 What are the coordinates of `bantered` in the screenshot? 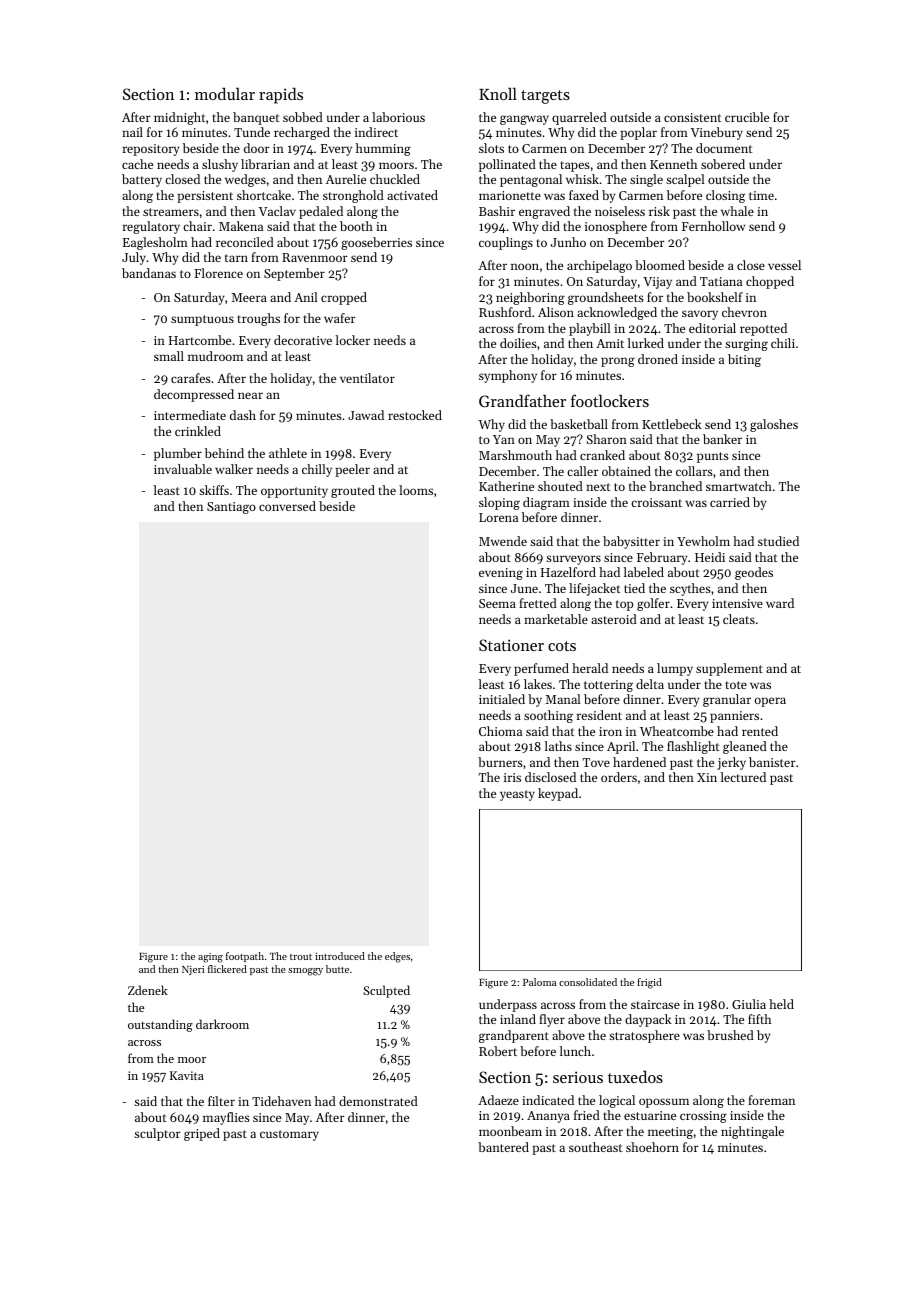 It's located at (503, 1147).
